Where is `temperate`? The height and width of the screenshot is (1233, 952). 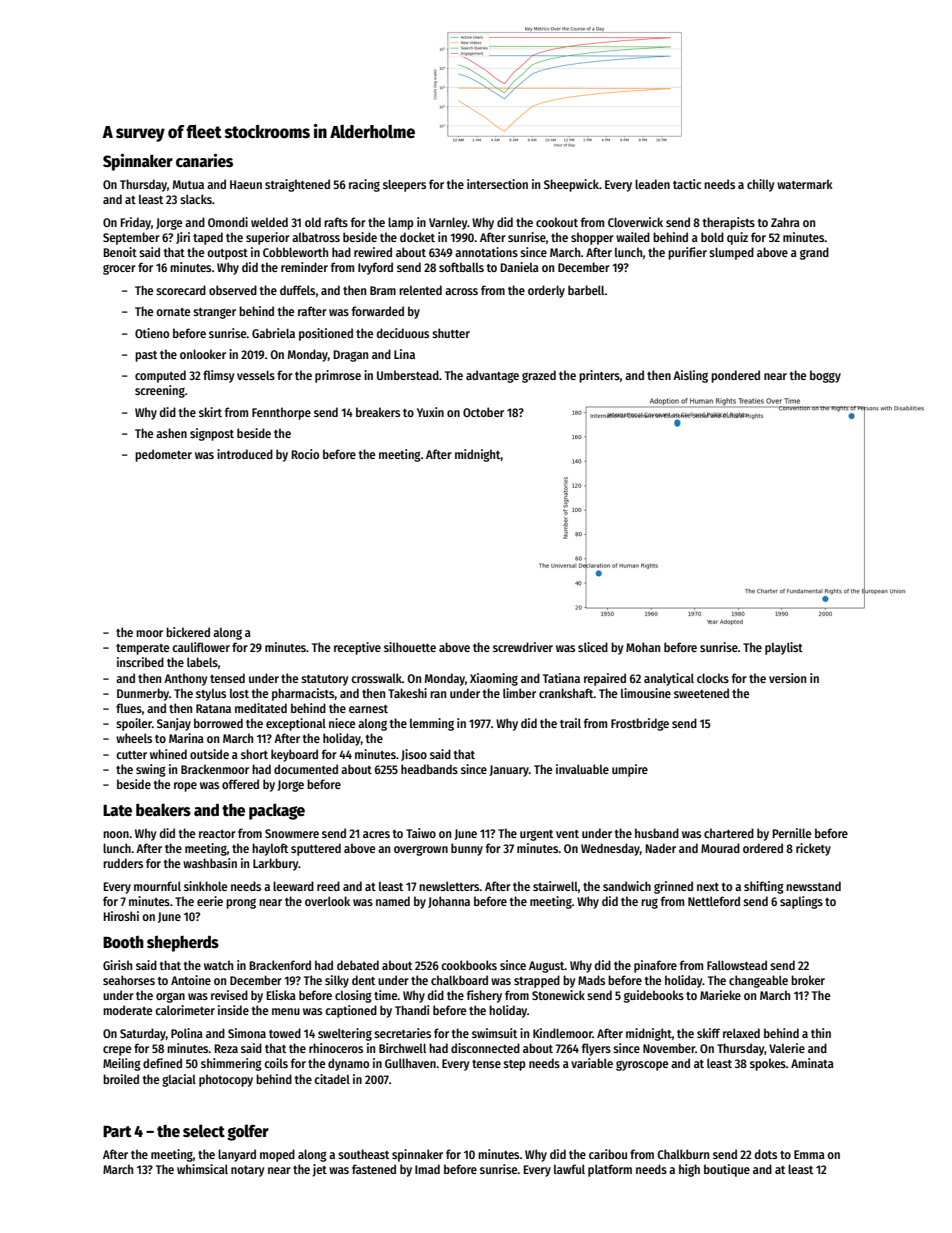
temperate is located at coordinates (142, 649).
